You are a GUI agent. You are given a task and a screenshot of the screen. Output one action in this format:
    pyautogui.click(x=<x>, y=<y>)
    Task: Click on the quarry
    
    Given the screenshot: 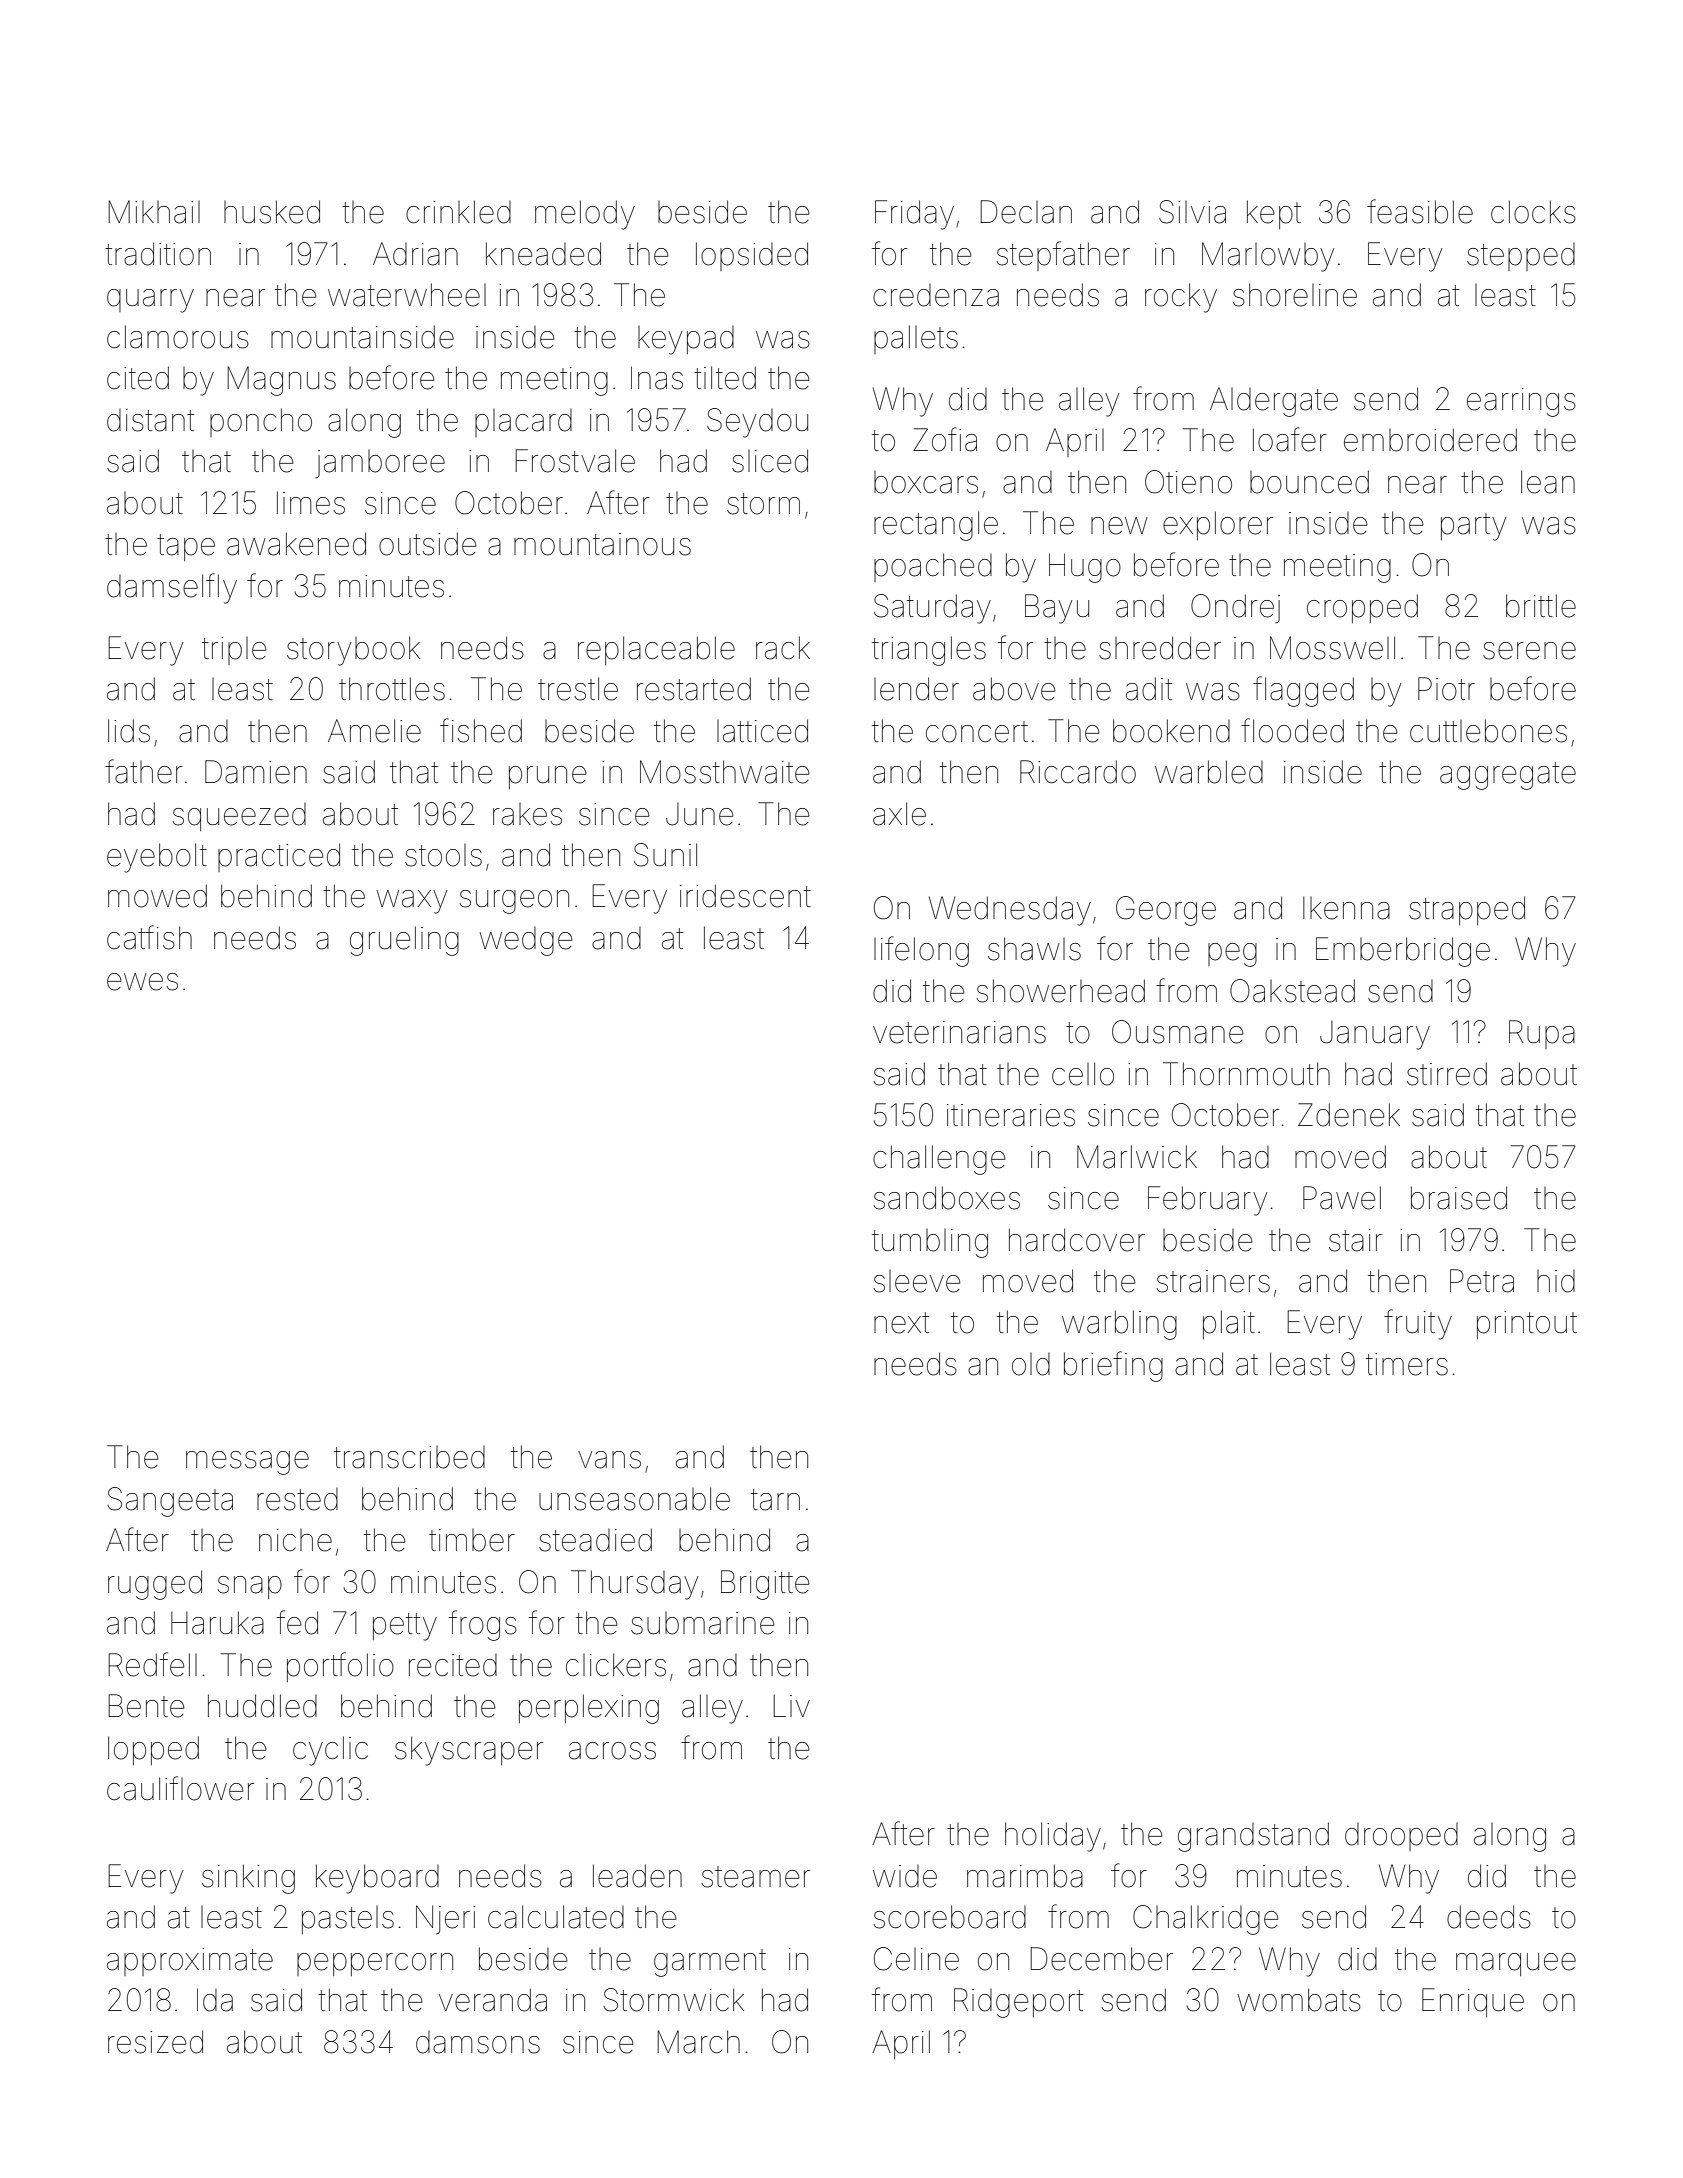 What is the action you would take?
    pyautogui.click(x=150, y=301)
